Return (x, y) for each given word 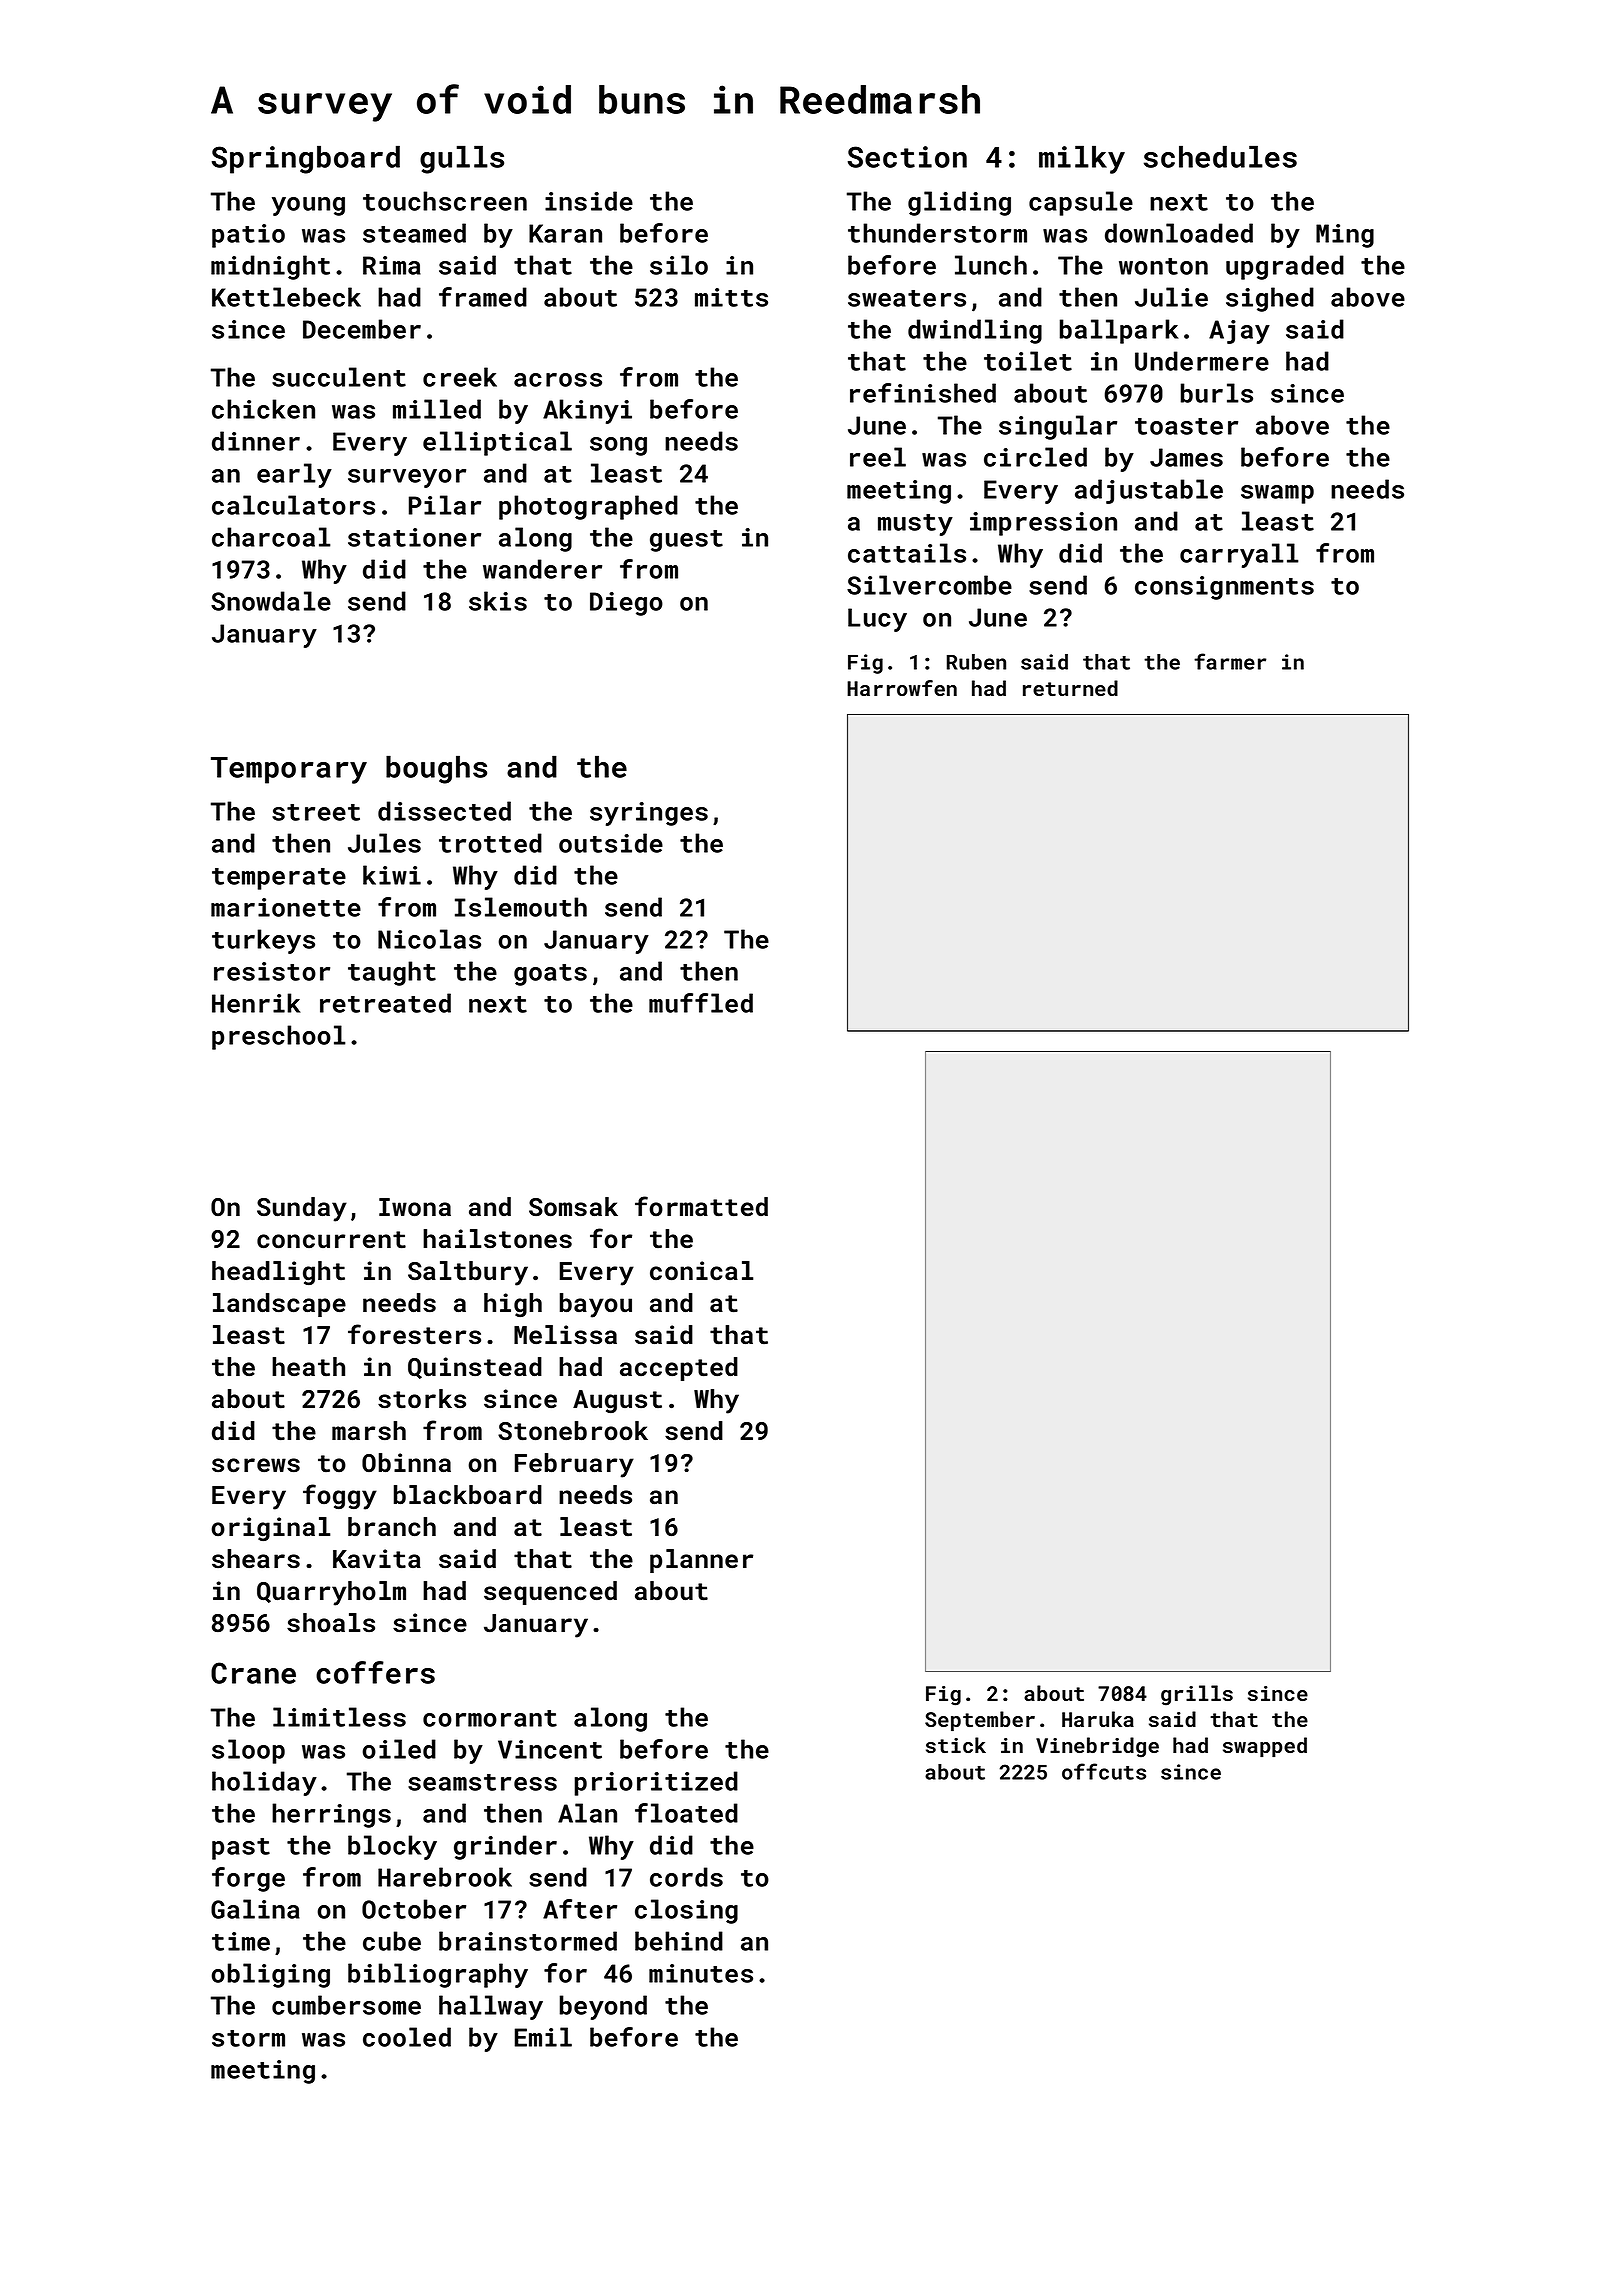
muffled (701, 1003)
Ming (1345, 236)
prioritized (656, 1783)
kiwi (392, 875)
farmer (1230, 661)
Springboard (306, 159)
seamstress (482, 1782)
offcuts (1104, 1771)
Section (907, 157)
